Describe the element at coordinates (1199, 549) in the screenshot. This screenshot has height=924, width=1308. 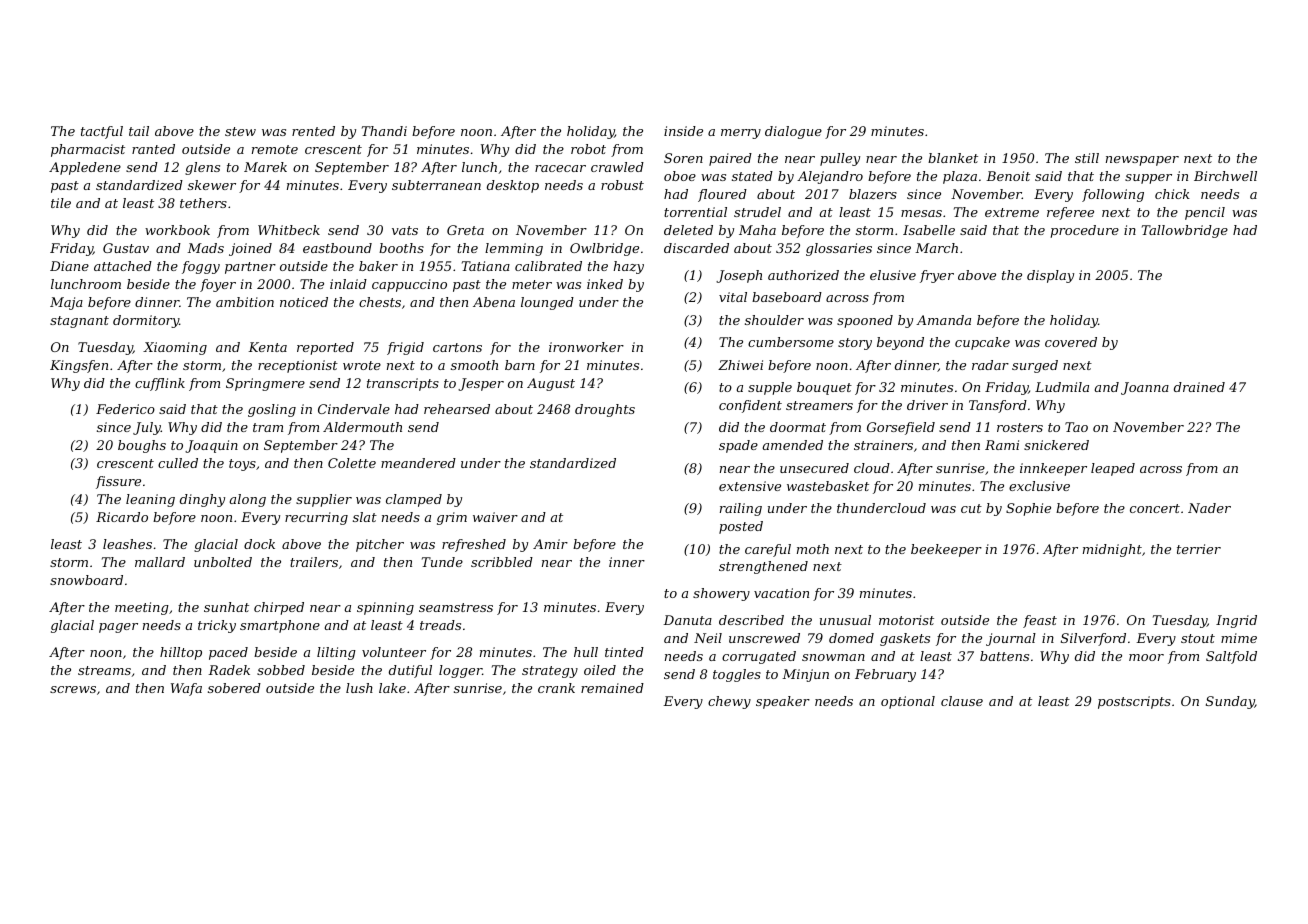
I see `terrier` at that location.
